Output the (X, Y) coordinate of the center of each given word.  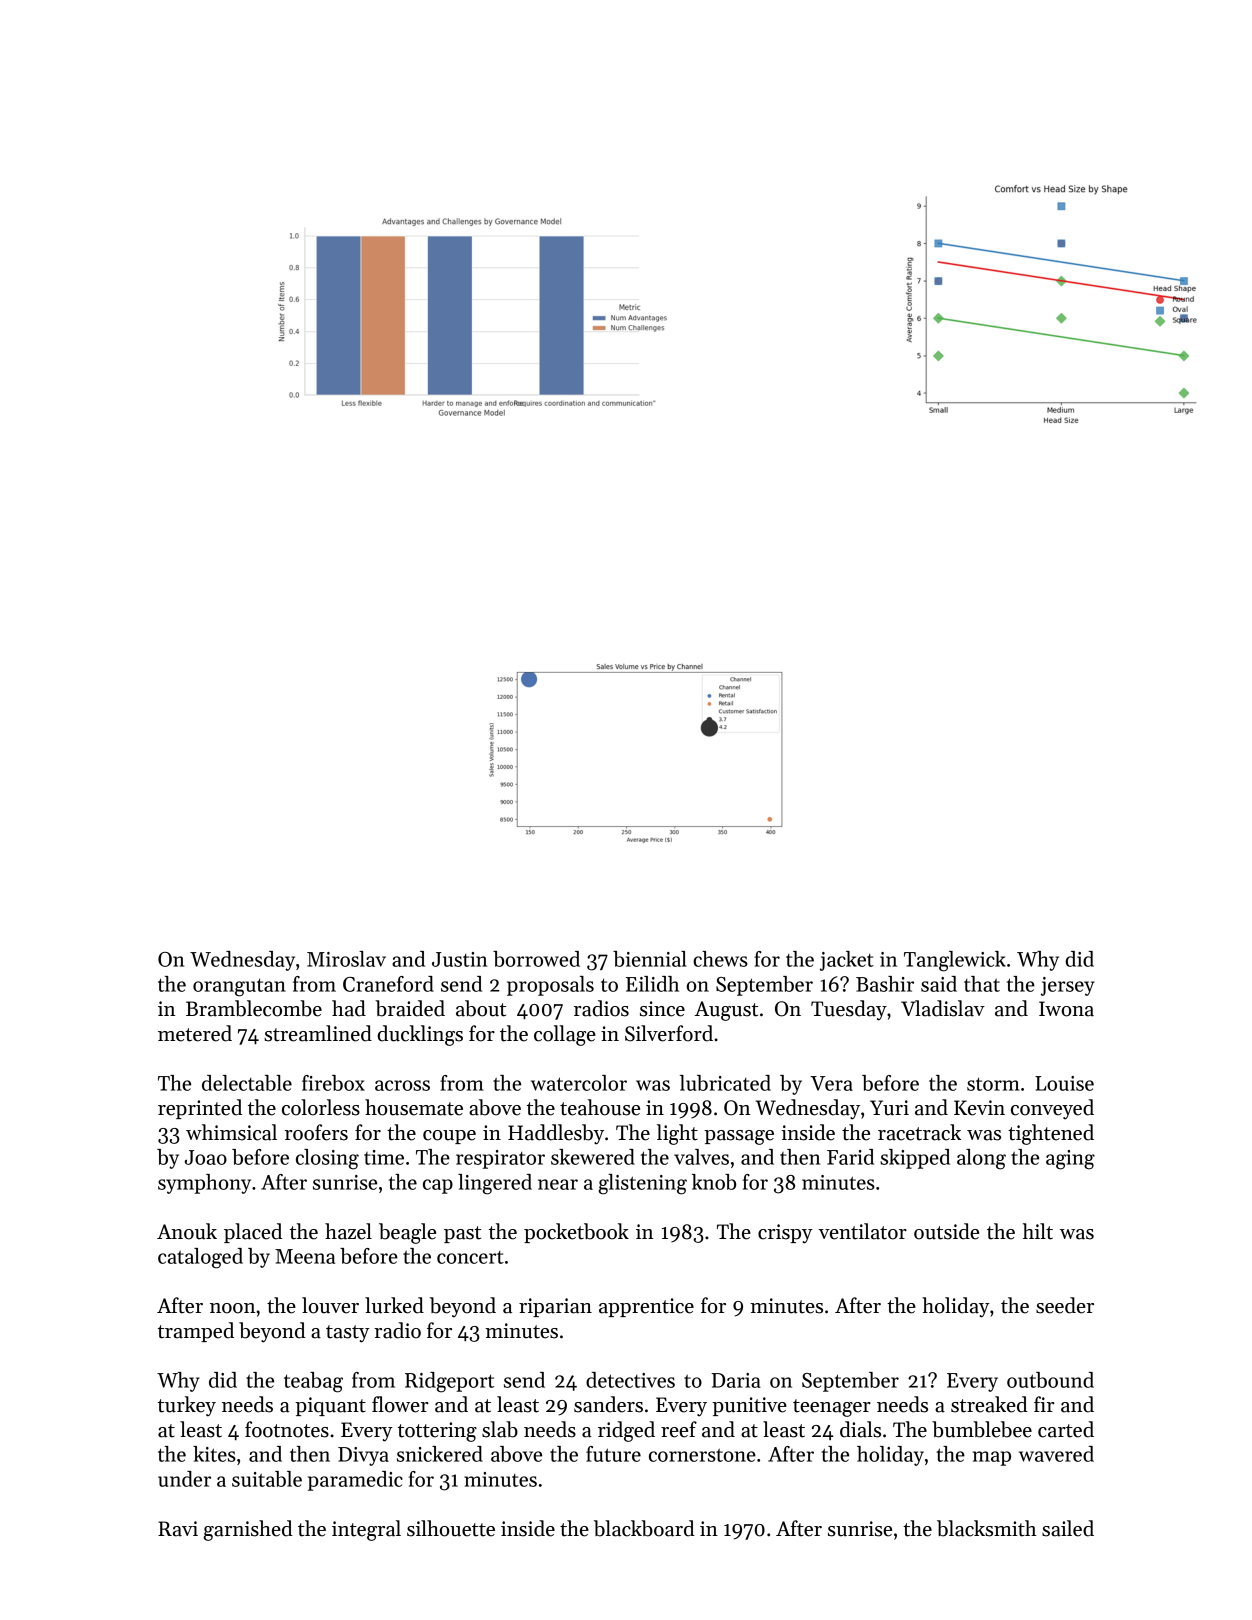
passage (739, 1137)
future (613, 1454)
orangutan (239, 987)
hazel (348, 1231)
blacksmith (987, 1528)
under (184, 1479)
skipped (915, 1159)
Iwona (1066, 1009)
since (662, 1009)
